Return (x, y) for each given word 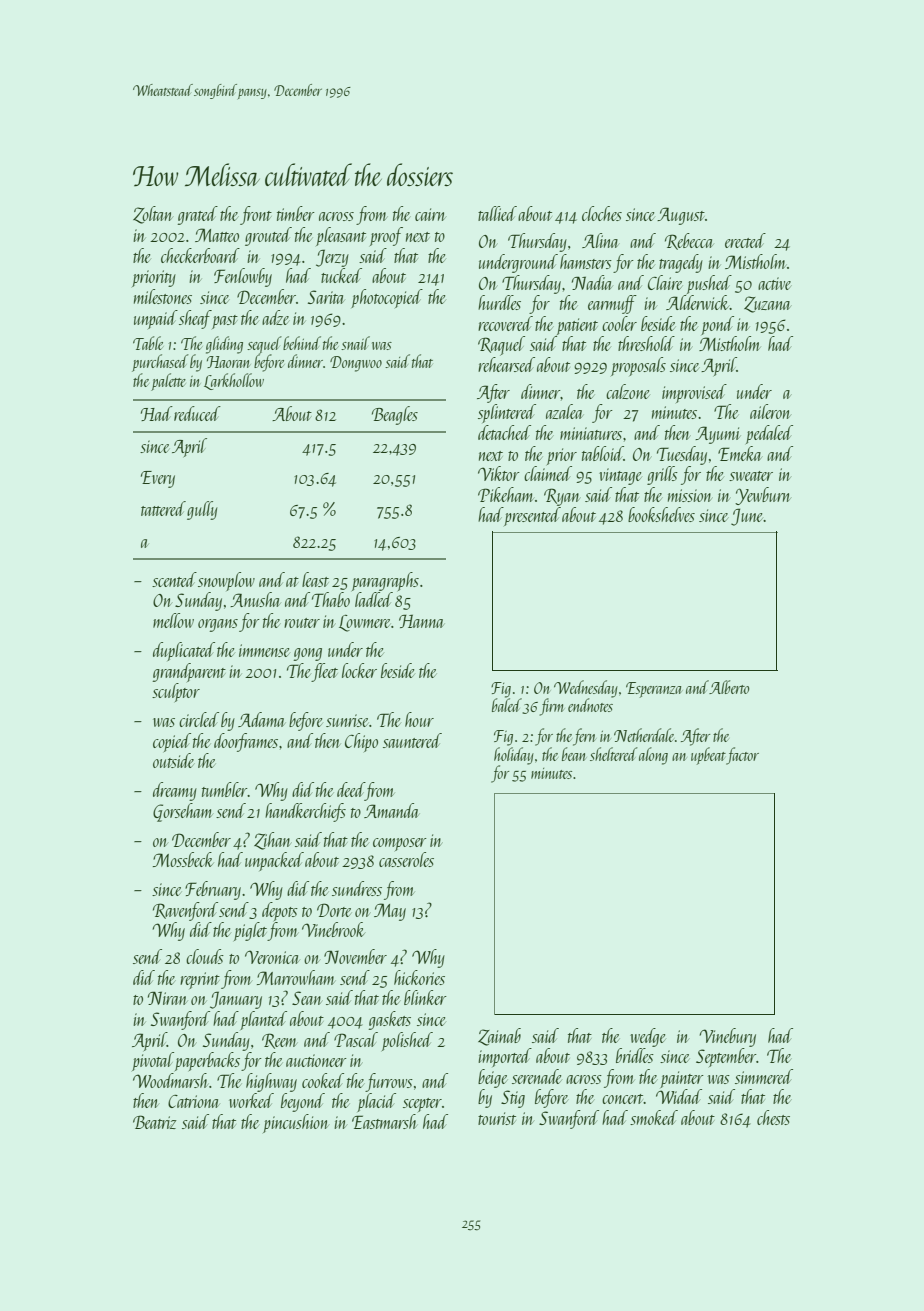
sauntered (412, 740)
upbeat (708, 756)
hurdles (499, 302)
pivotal (153, 1061)
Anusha (255, 599)
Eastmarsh (384, 1121)
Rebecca (689, 241)
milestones (163, 296)
